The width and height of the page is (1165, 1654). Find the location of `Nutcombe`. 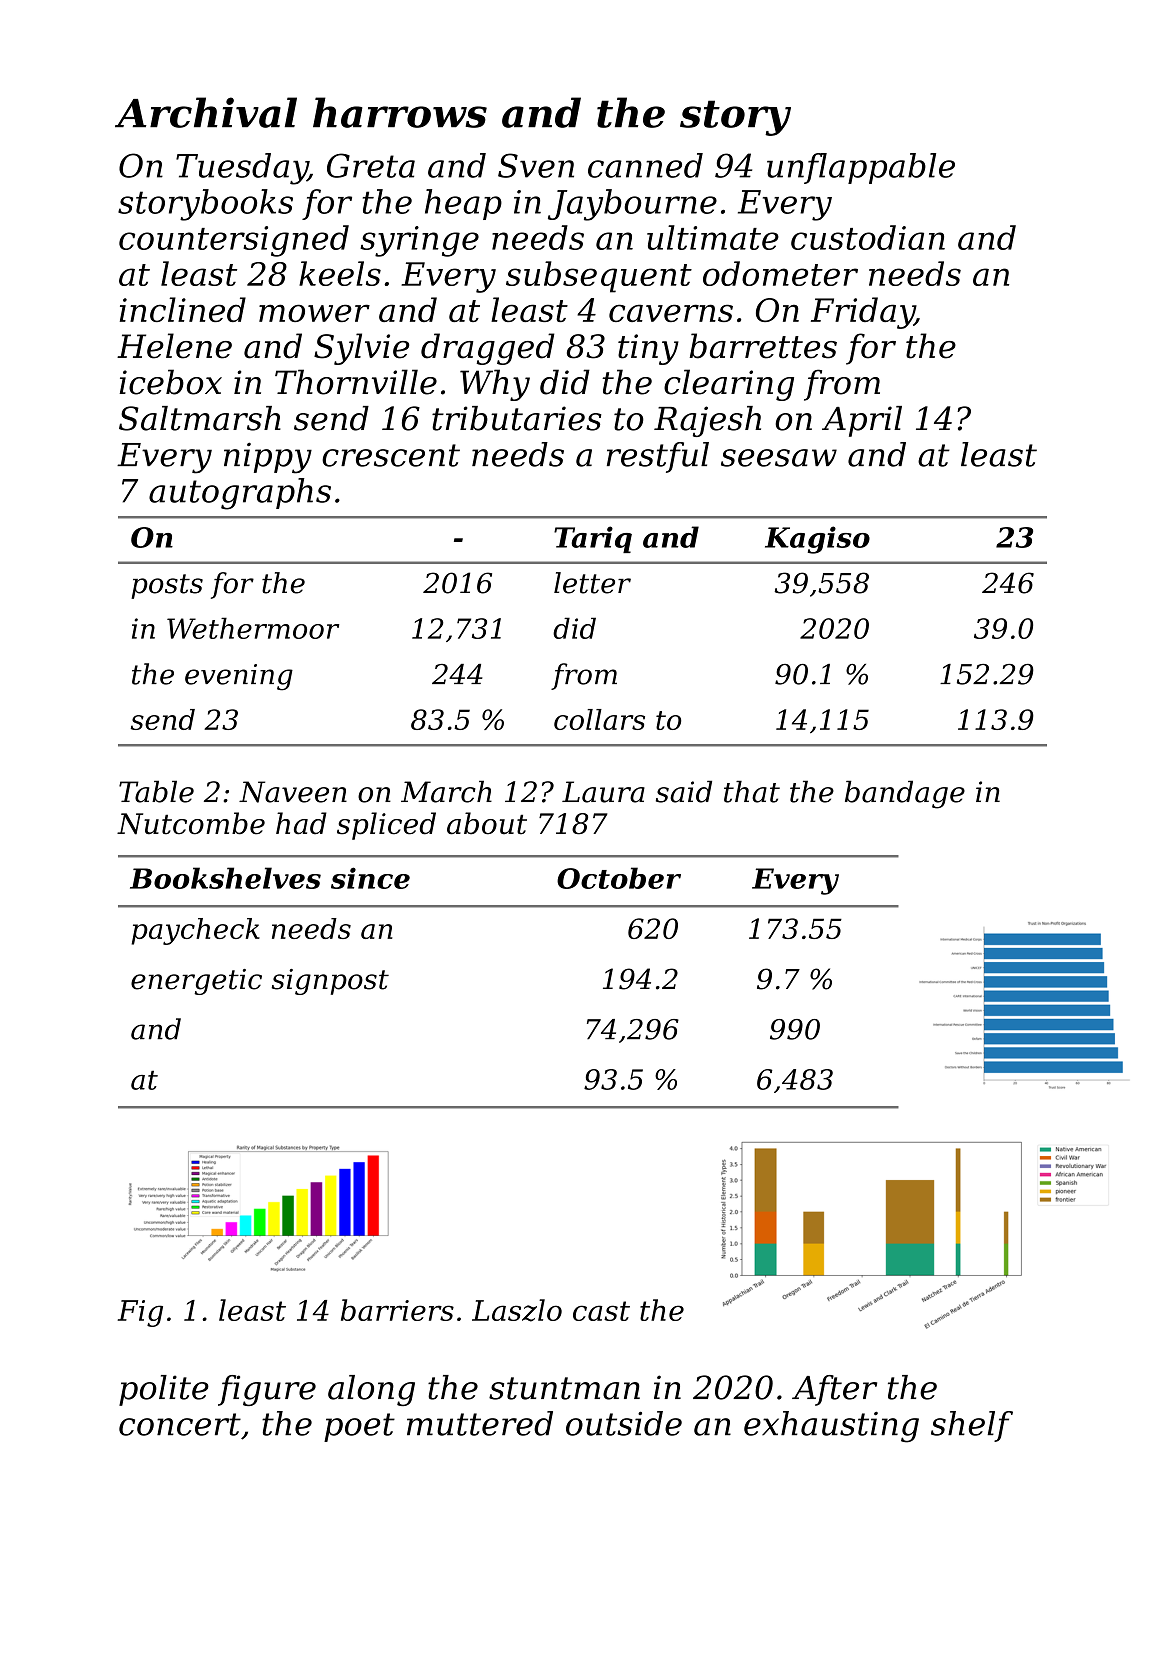

Nutcombe is located at coordinates (191, 823).
